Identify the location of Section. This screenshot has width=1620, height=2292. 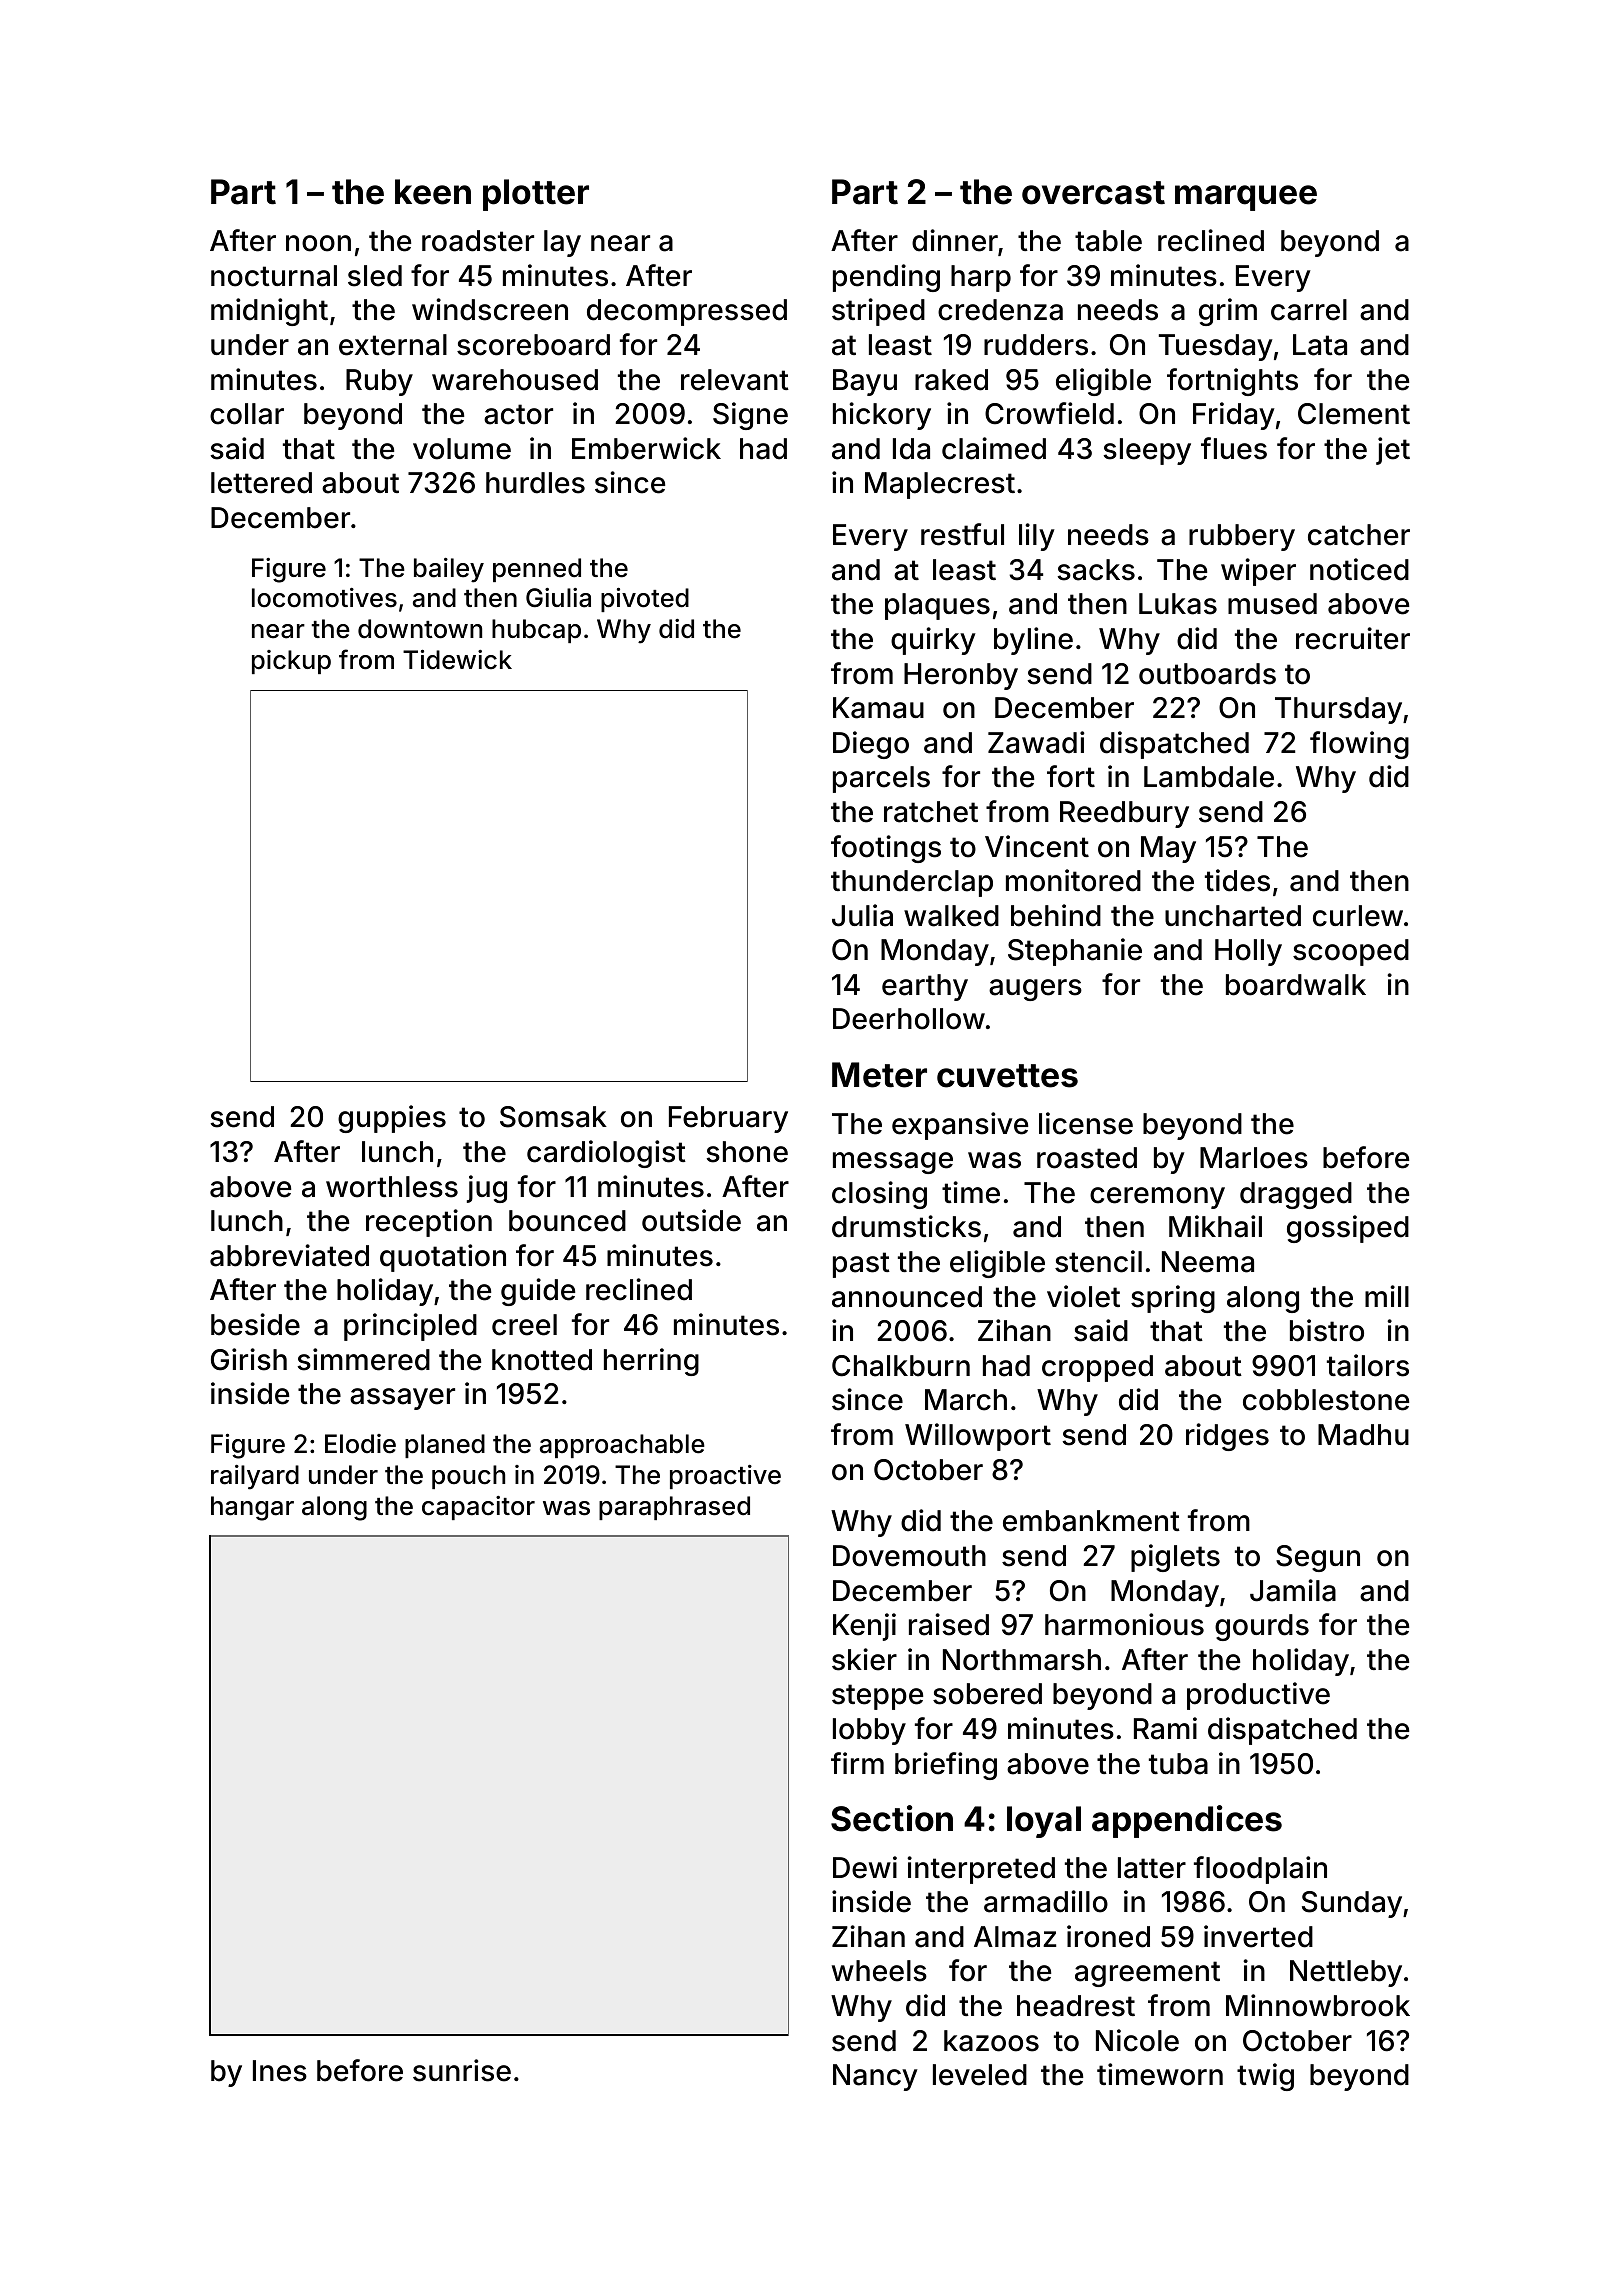
(892, 1818).
